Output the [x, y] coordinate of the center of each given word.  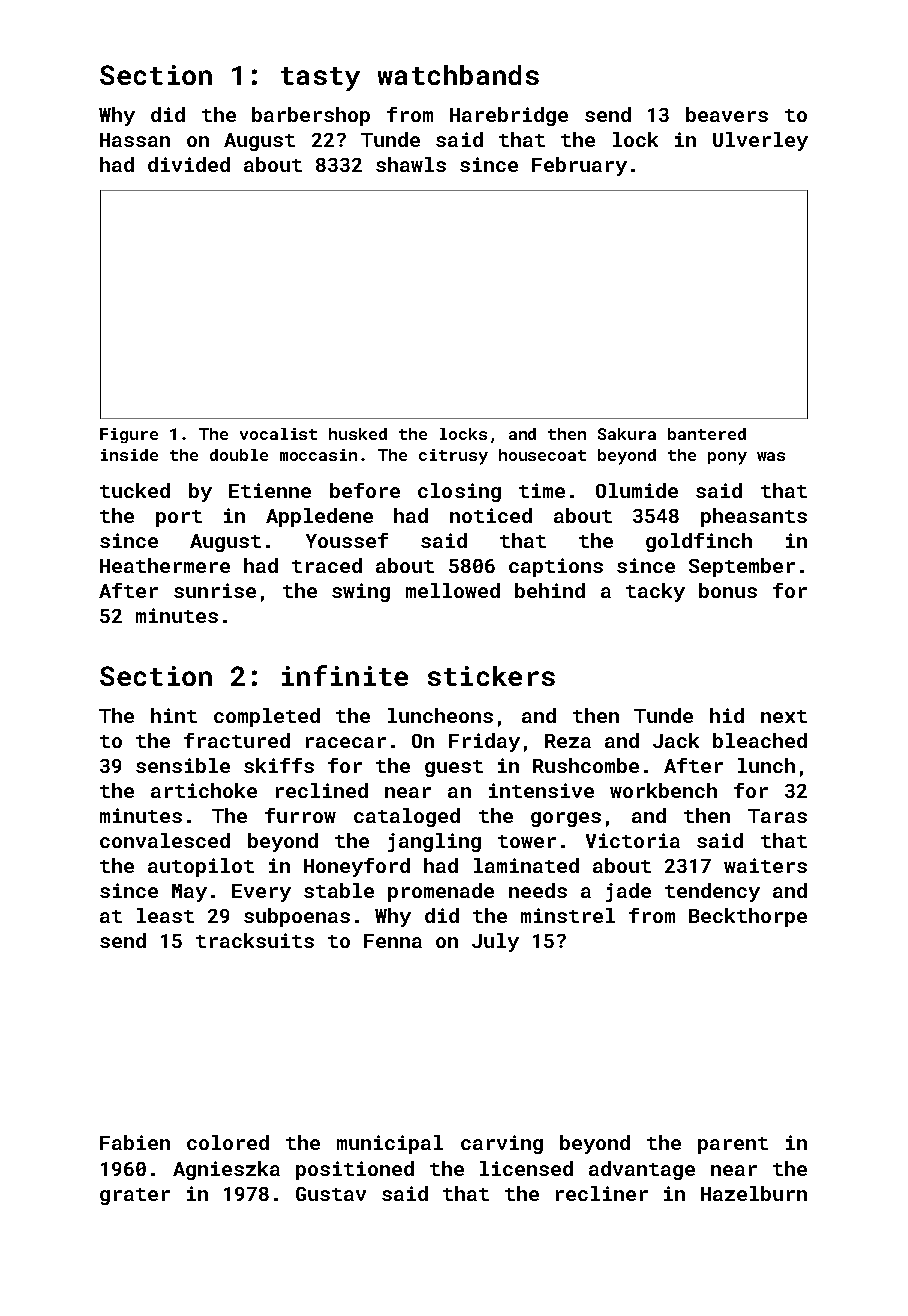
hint [174, 715]
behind [550, 590]
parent [733, 1145]
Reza [568, 741]
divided [189, 164]
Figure [129, 435]
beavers [727, 114]
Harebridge [509, 116]
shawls [411, 164]
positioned [355, 1170]
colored [228, 1142]
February [579, 166]
